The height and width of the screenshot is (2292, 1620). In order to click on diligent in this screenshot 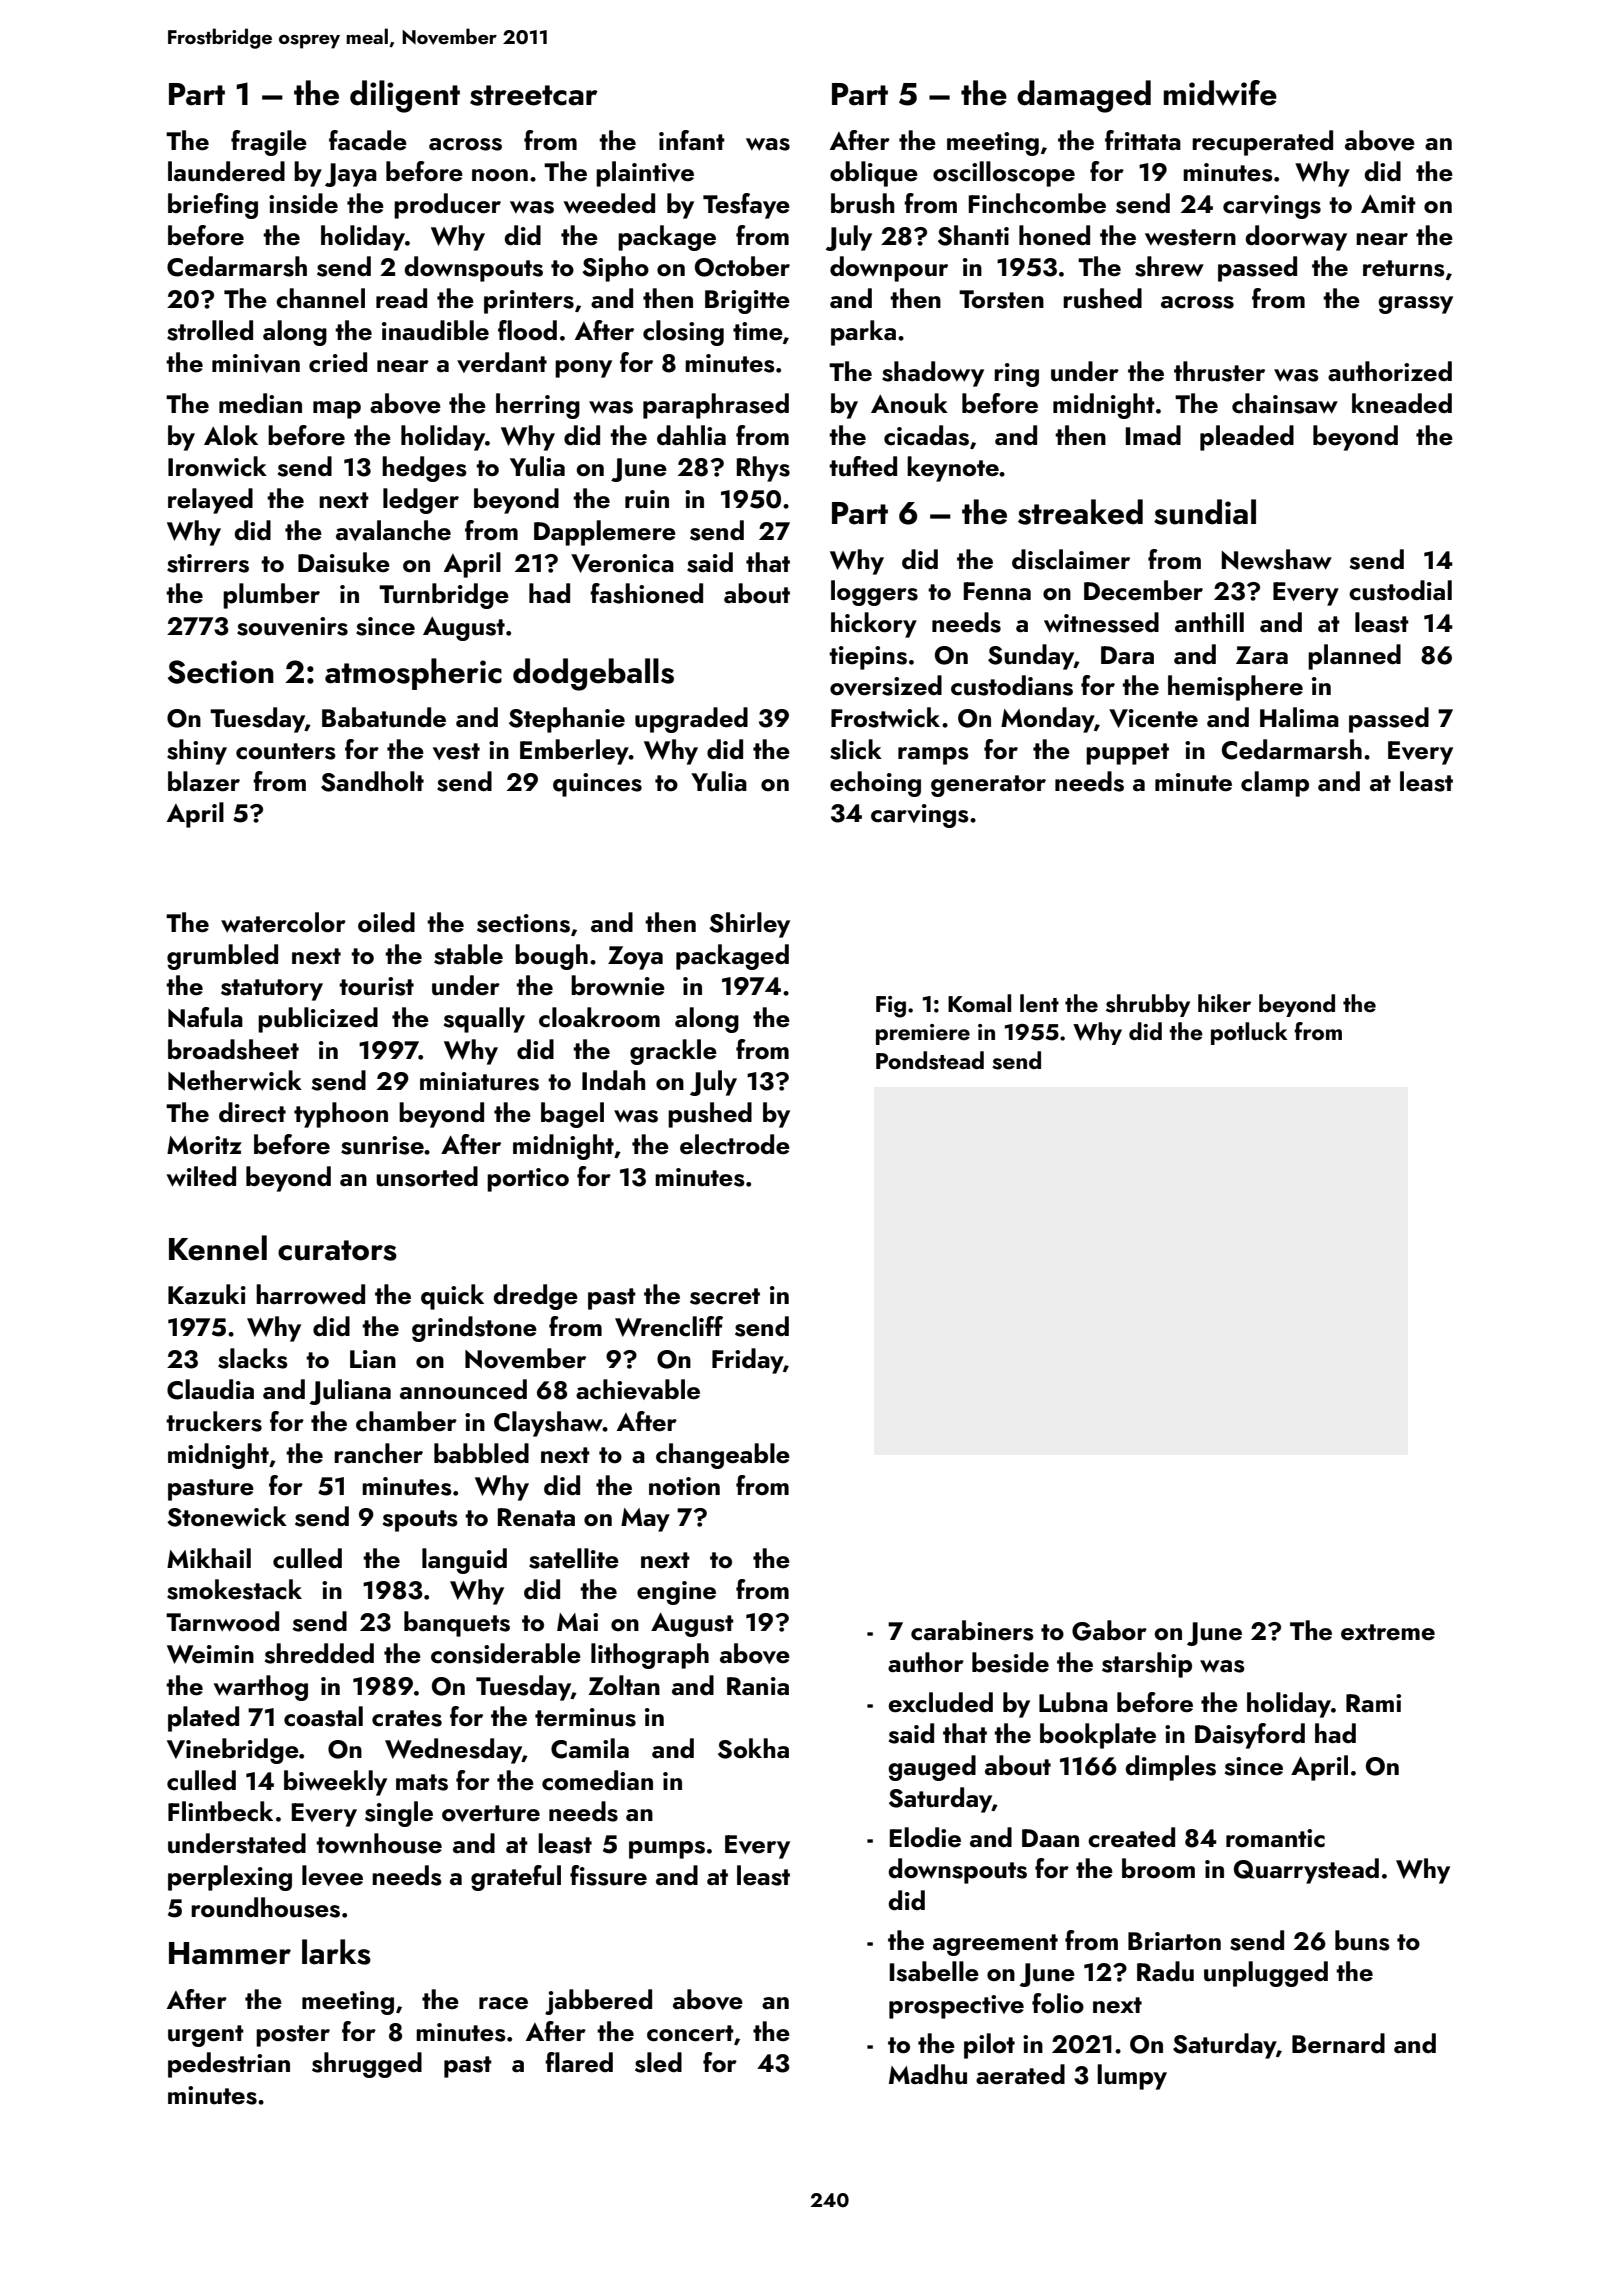, I will do `click(405, 96)`.
